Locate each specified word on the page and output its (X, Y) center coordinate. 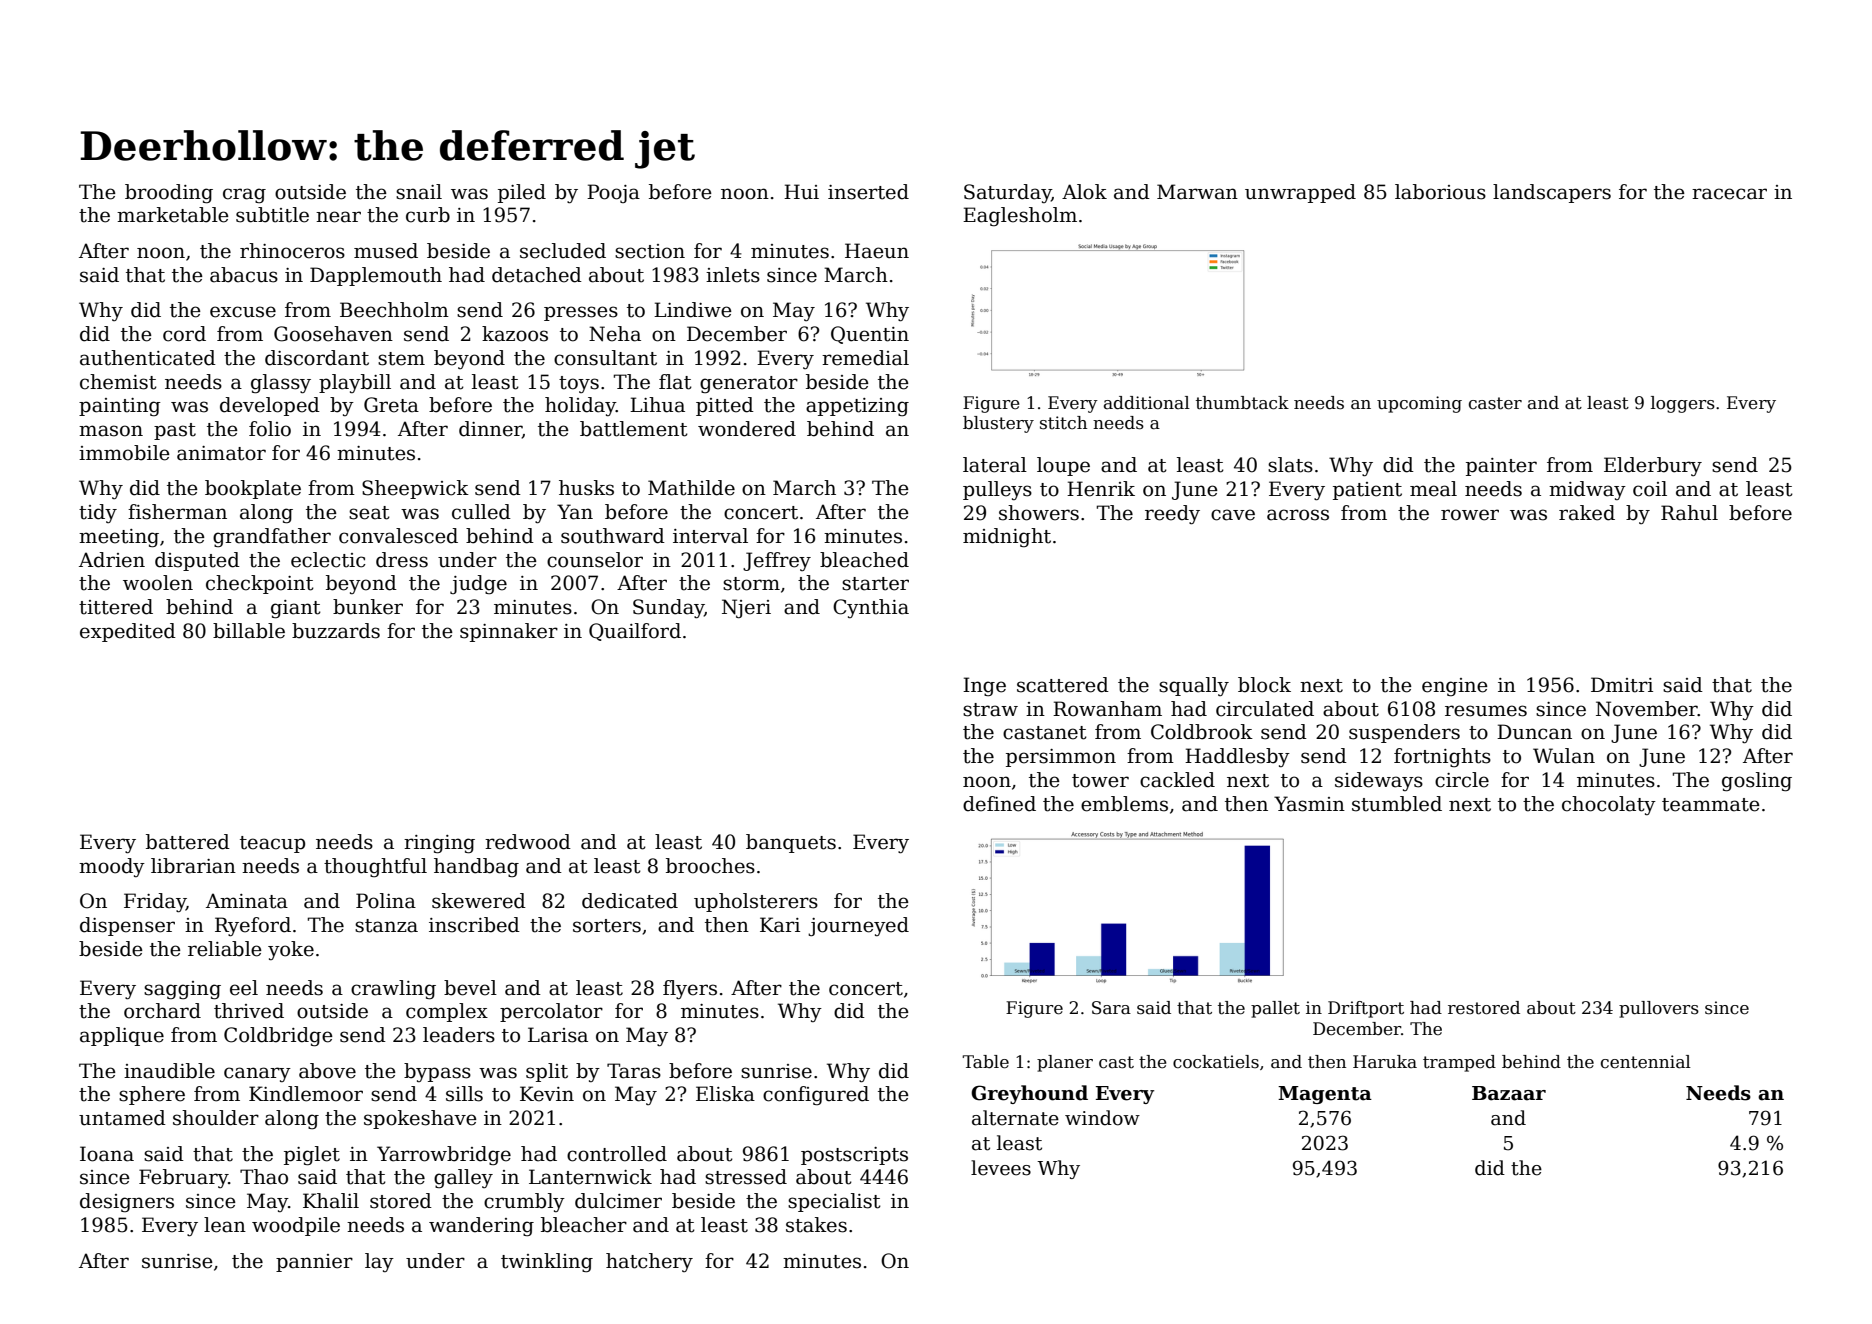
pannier (314, 1263)
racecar (1729, 194)
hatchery (649, 1262)
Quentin (870, 335)
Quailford (635, 632)
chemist (118, 382)
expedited (128, 632)
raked (1587, 513)
